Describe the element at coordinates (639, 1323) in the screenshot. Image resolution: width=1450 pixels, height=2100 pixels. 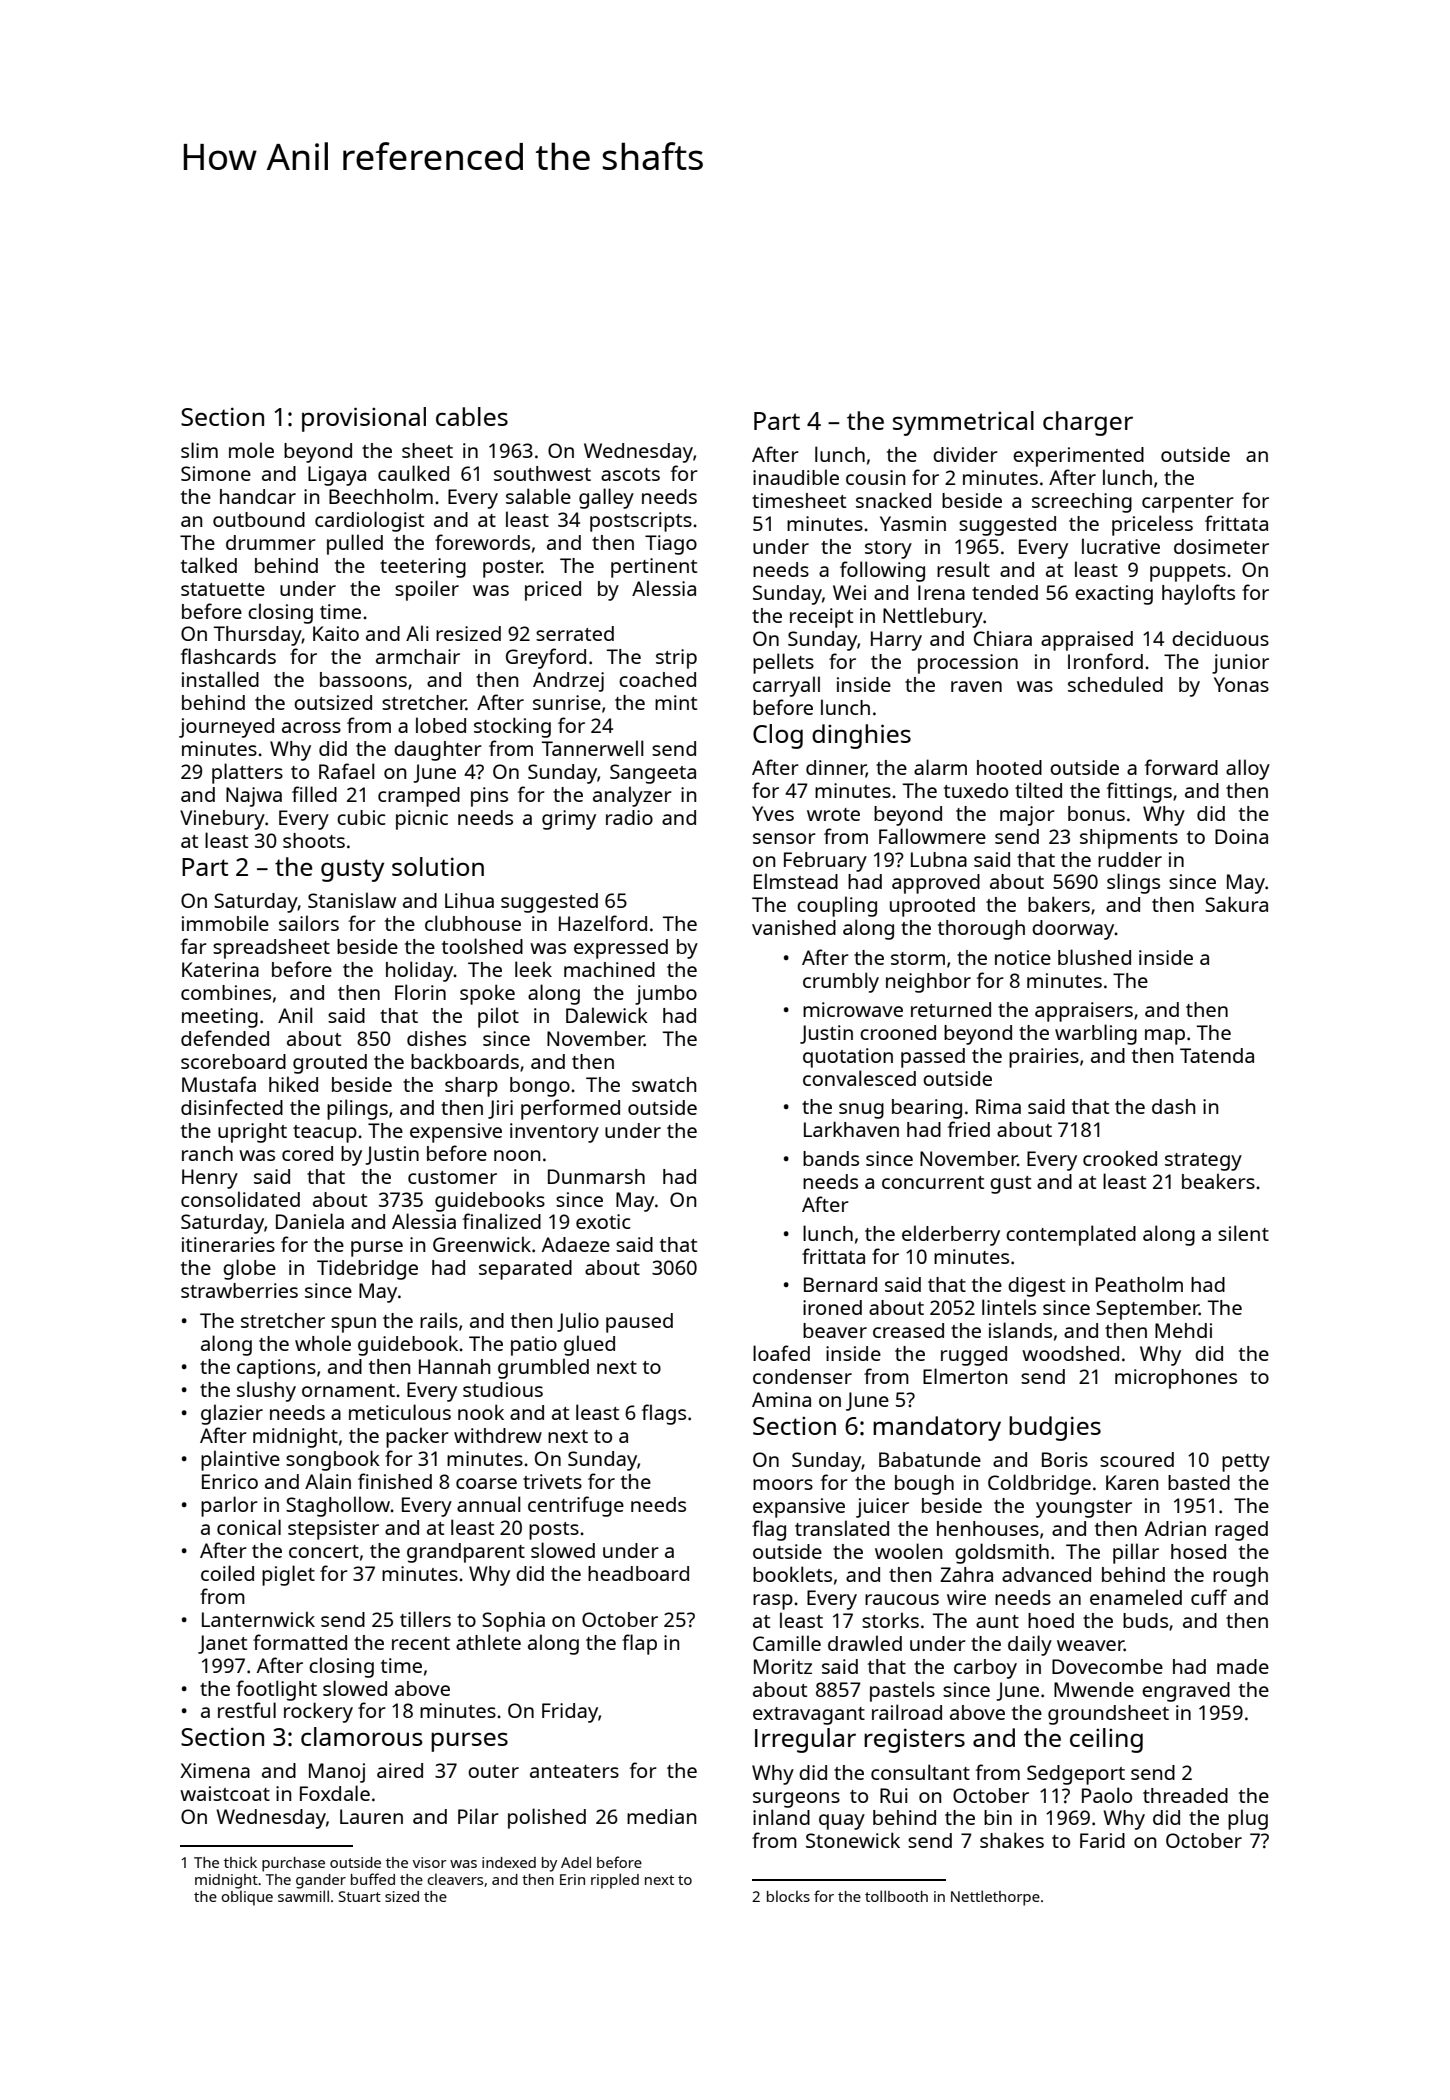
I see `paused` at that location.
